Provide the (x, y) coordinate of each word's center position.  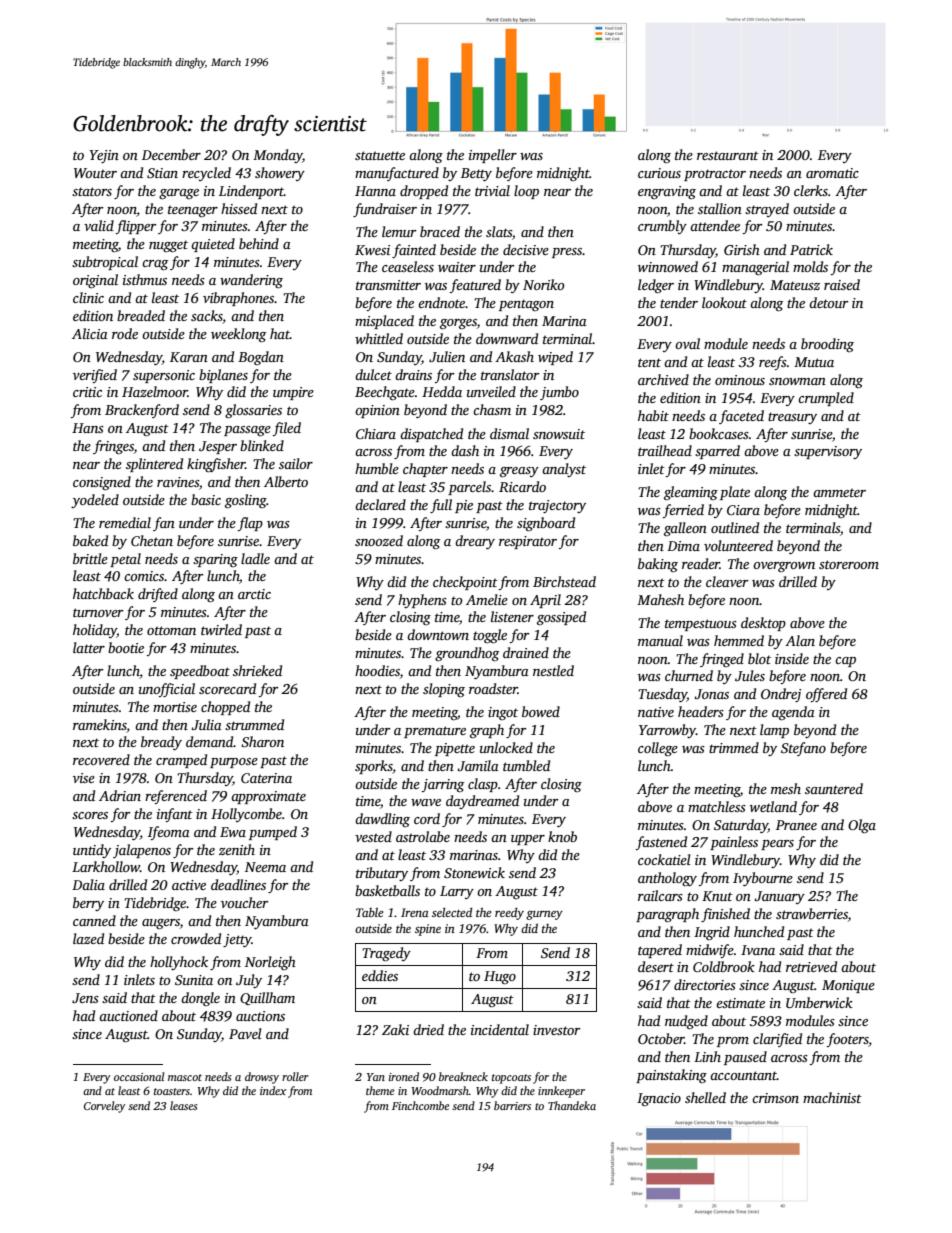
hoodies (377, 670)
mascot (185, 1077)
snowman (797, 381)
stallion (720, 208)
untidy (92, 851)
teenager (193, 211)
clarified (777, 1040)
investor (556, 1030)
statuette (380, 155)
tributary (382, 874)
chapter (425, 470)
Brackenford (142, 411)
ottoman (171, 630)
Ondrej (781, 695)
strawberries (812, 913)
